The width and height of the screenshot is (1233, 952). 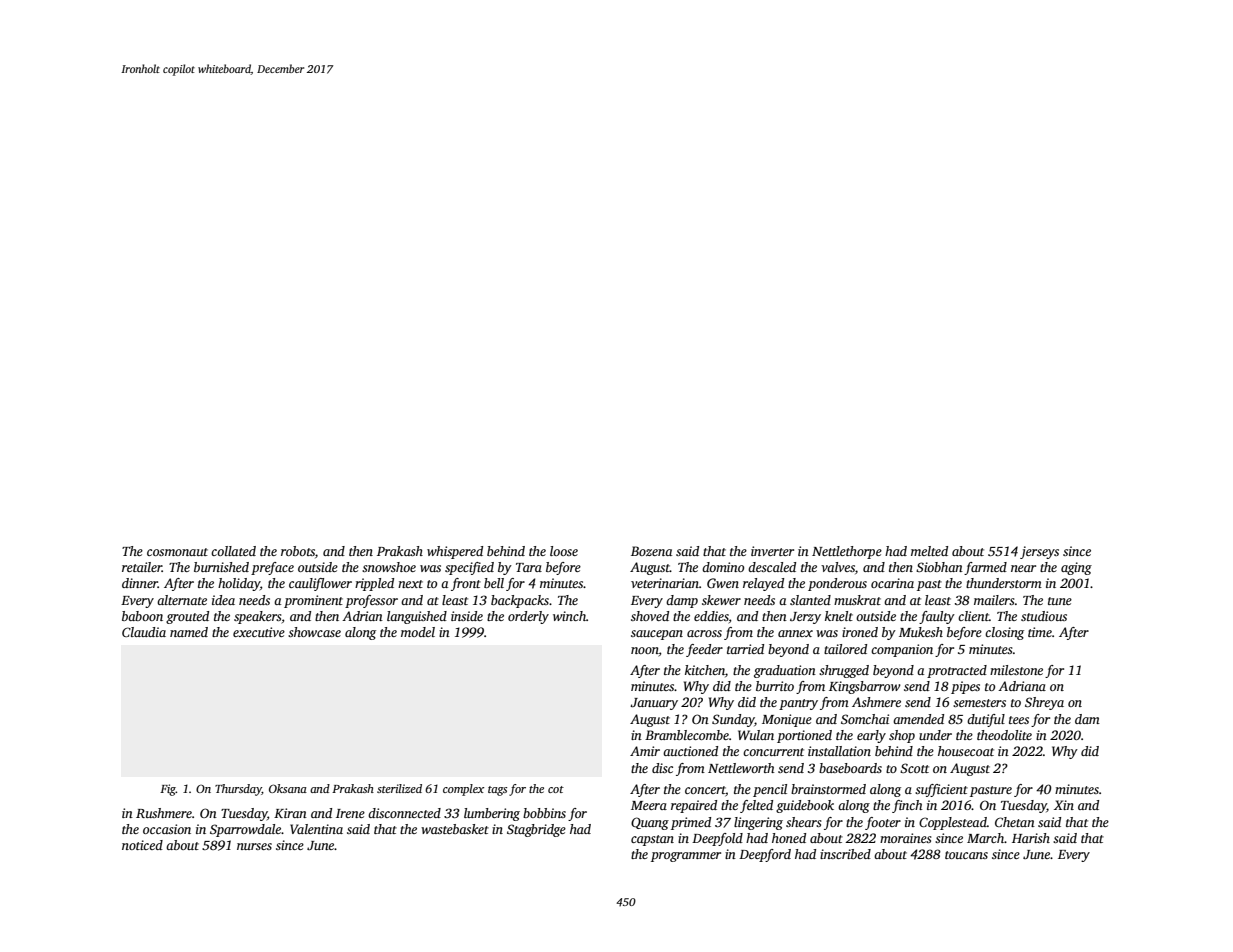 What do you see at coordinates (654, 704) in the screenshot?
I see `January` at bounding box center [654, 704].
